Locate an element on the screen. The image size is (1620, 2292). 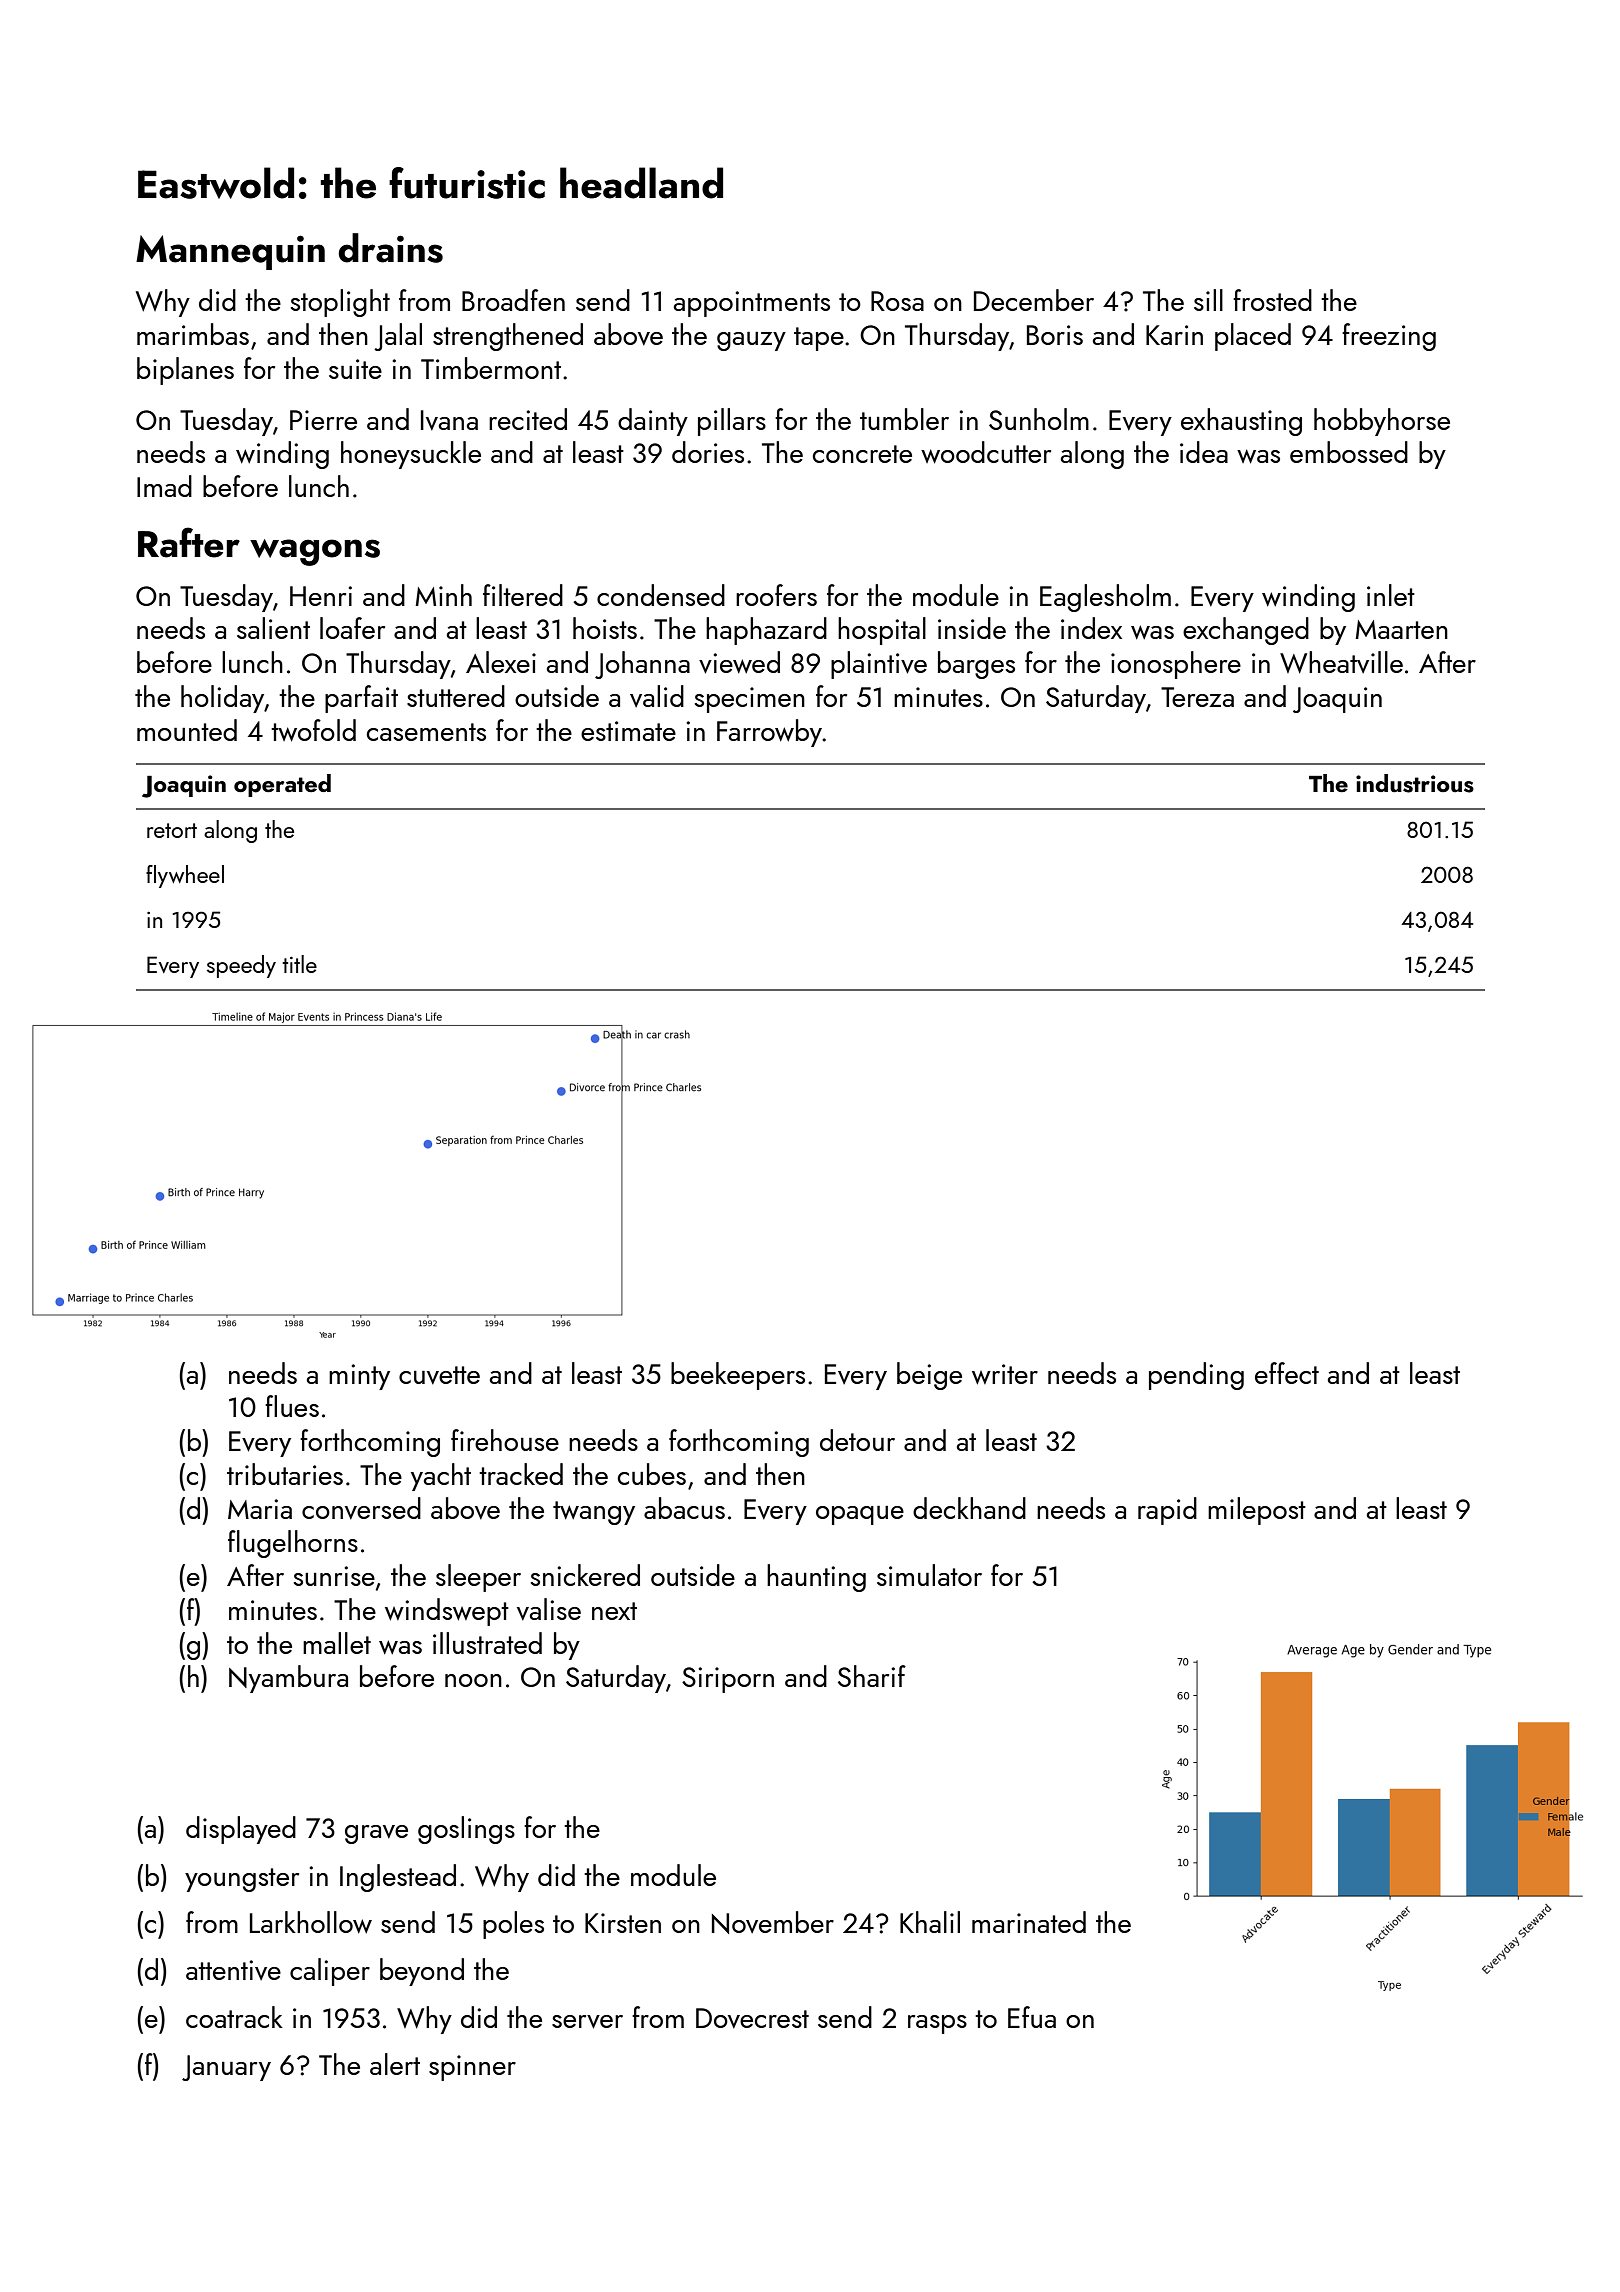
rapid is located at coordinates (1167, 1511).
